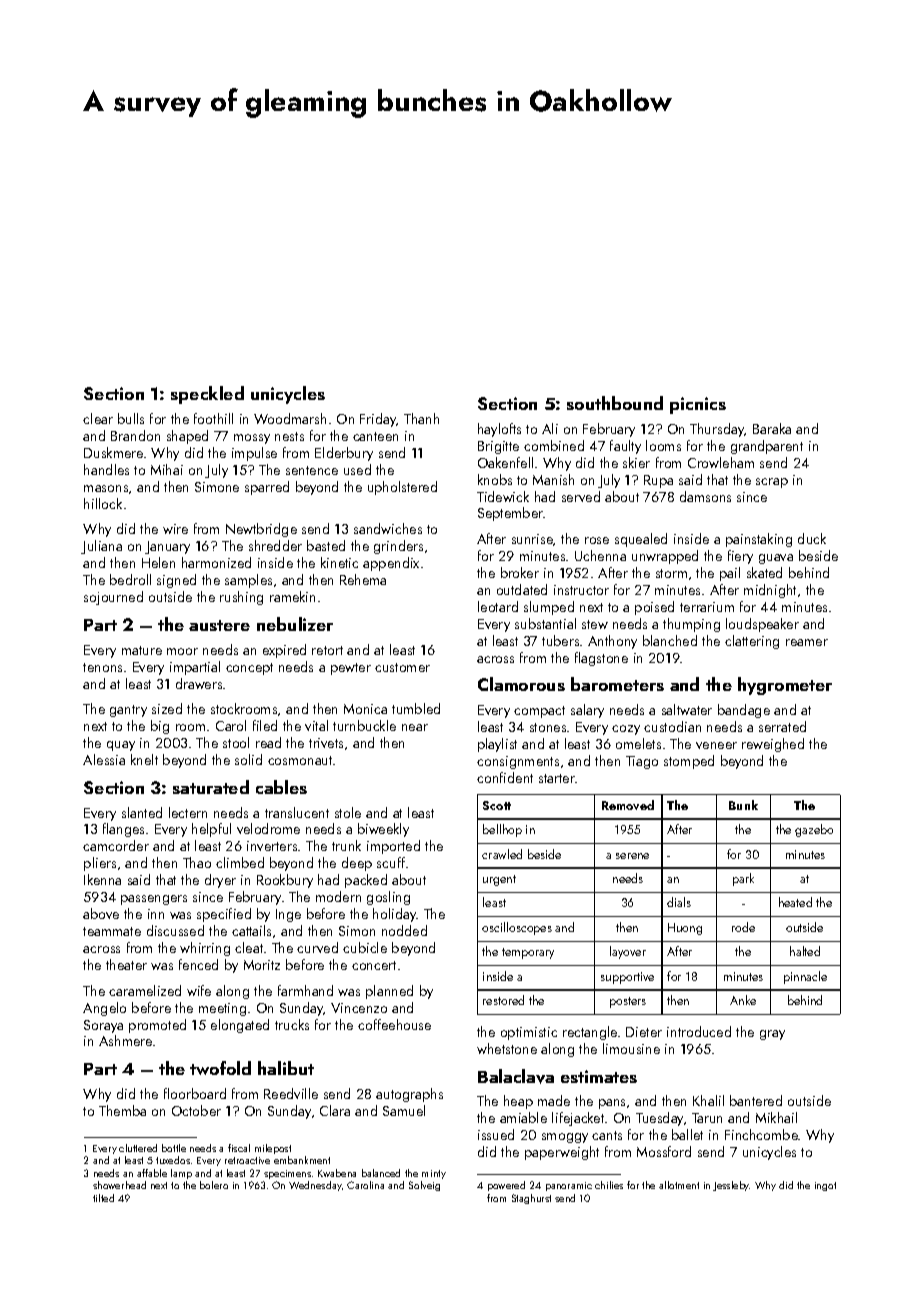  I want to click on big, so click(160, 727).
